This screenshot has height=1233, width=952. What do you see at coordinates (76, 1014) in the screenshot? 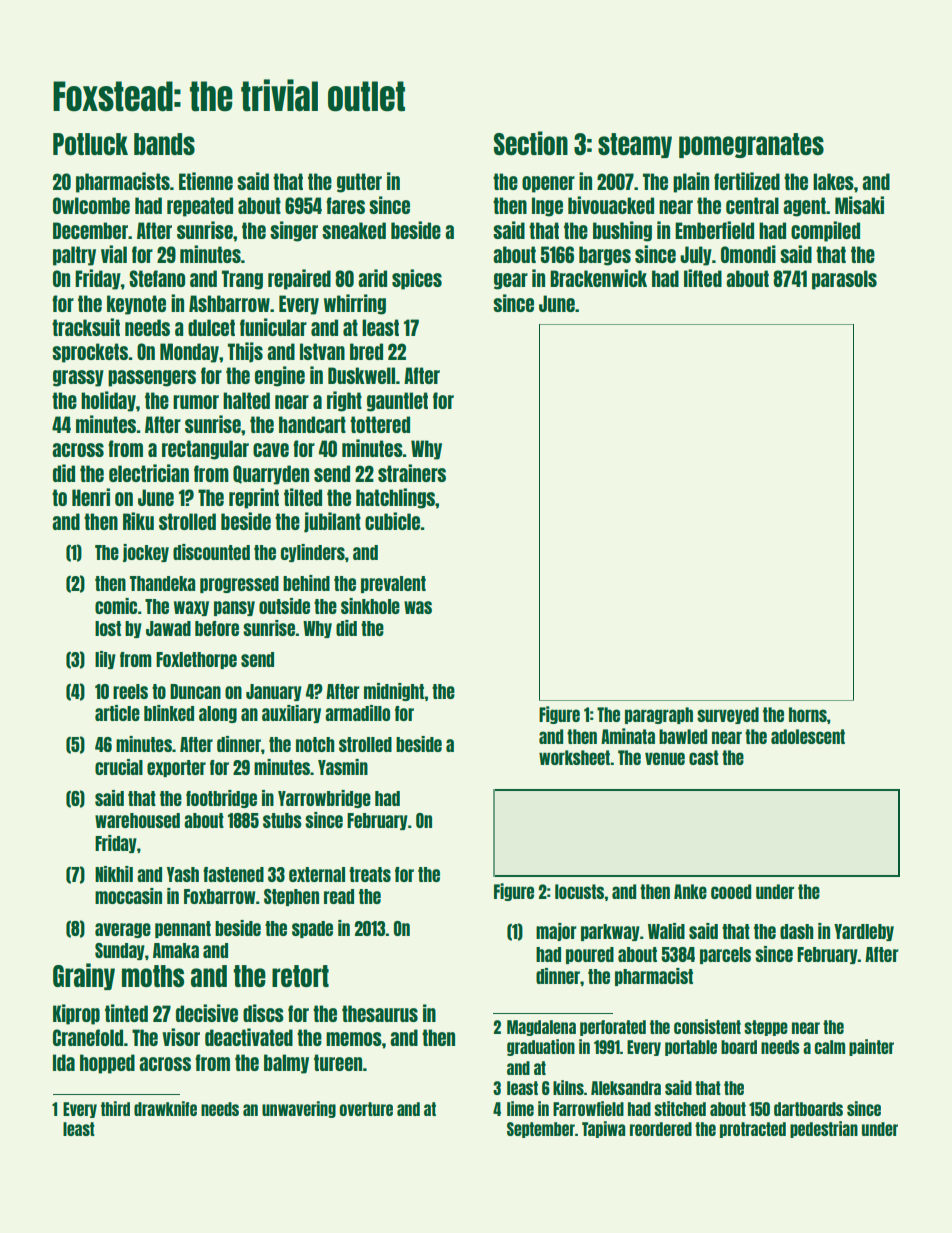
I see `Kiprop` at bounding box center [76, 1014].
